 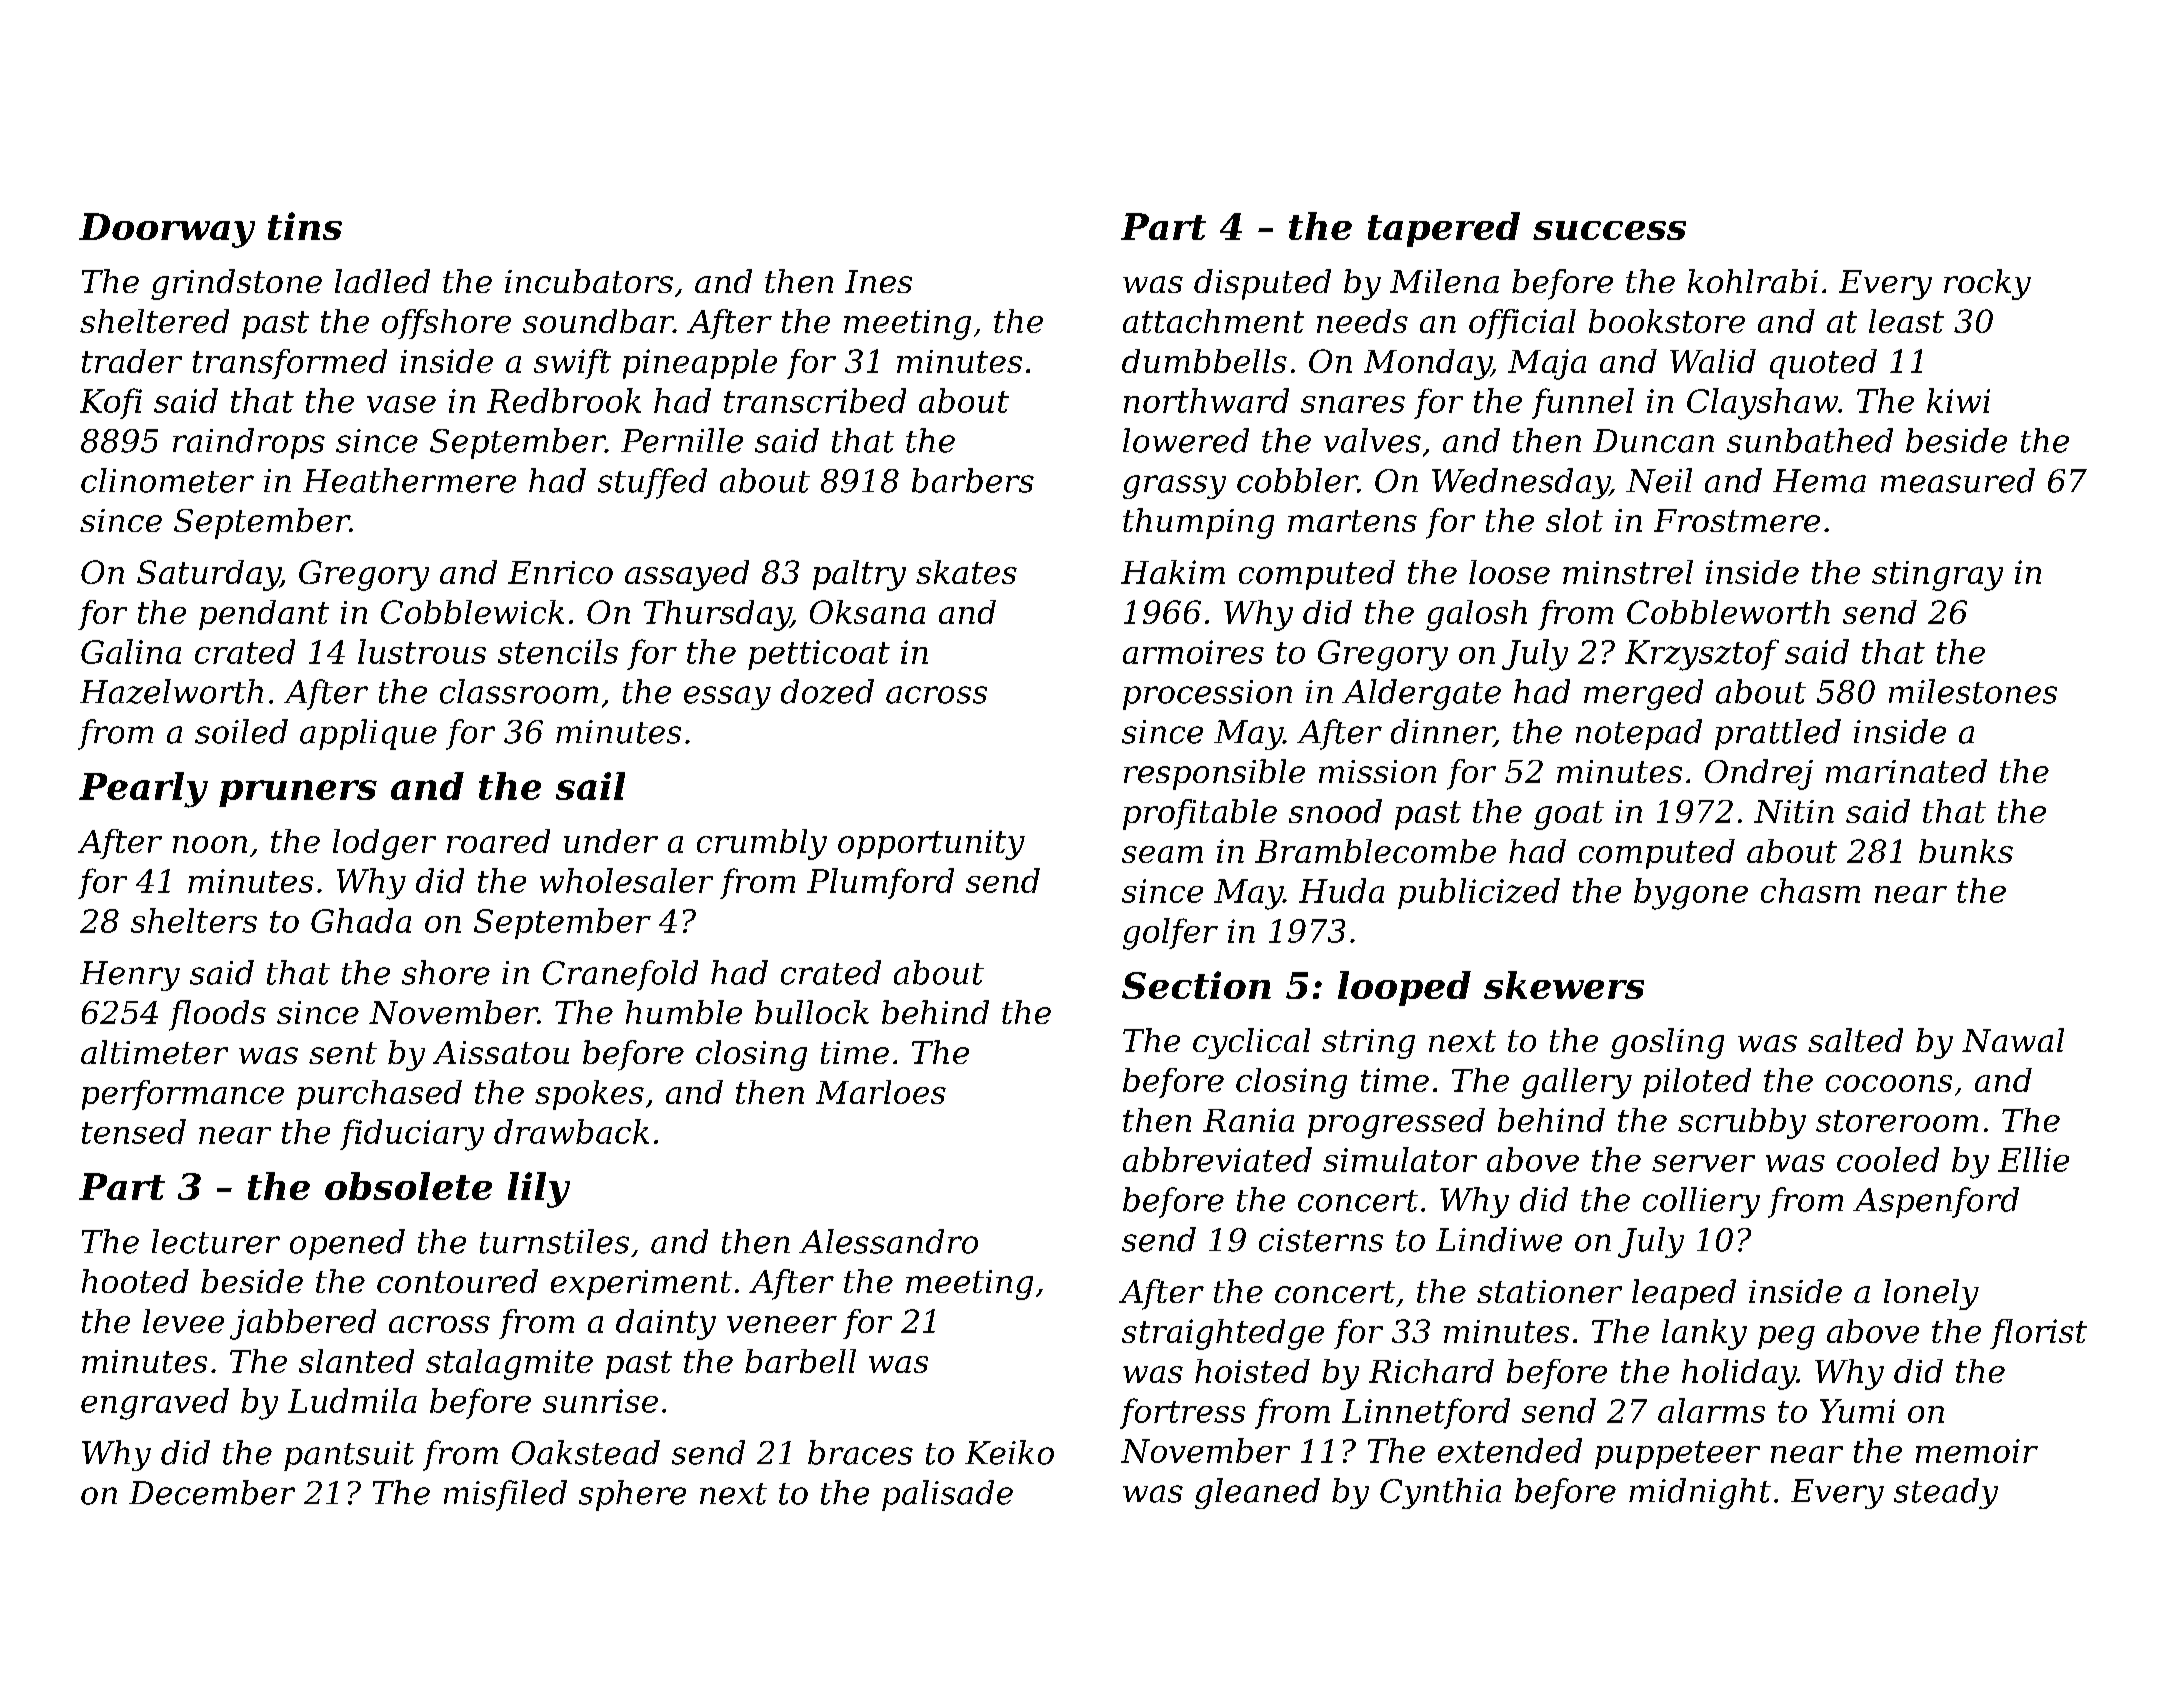 What do you see at coordinates (782, 1324) in the document?
I see `veneer` at bounding box center [782, 1324].
